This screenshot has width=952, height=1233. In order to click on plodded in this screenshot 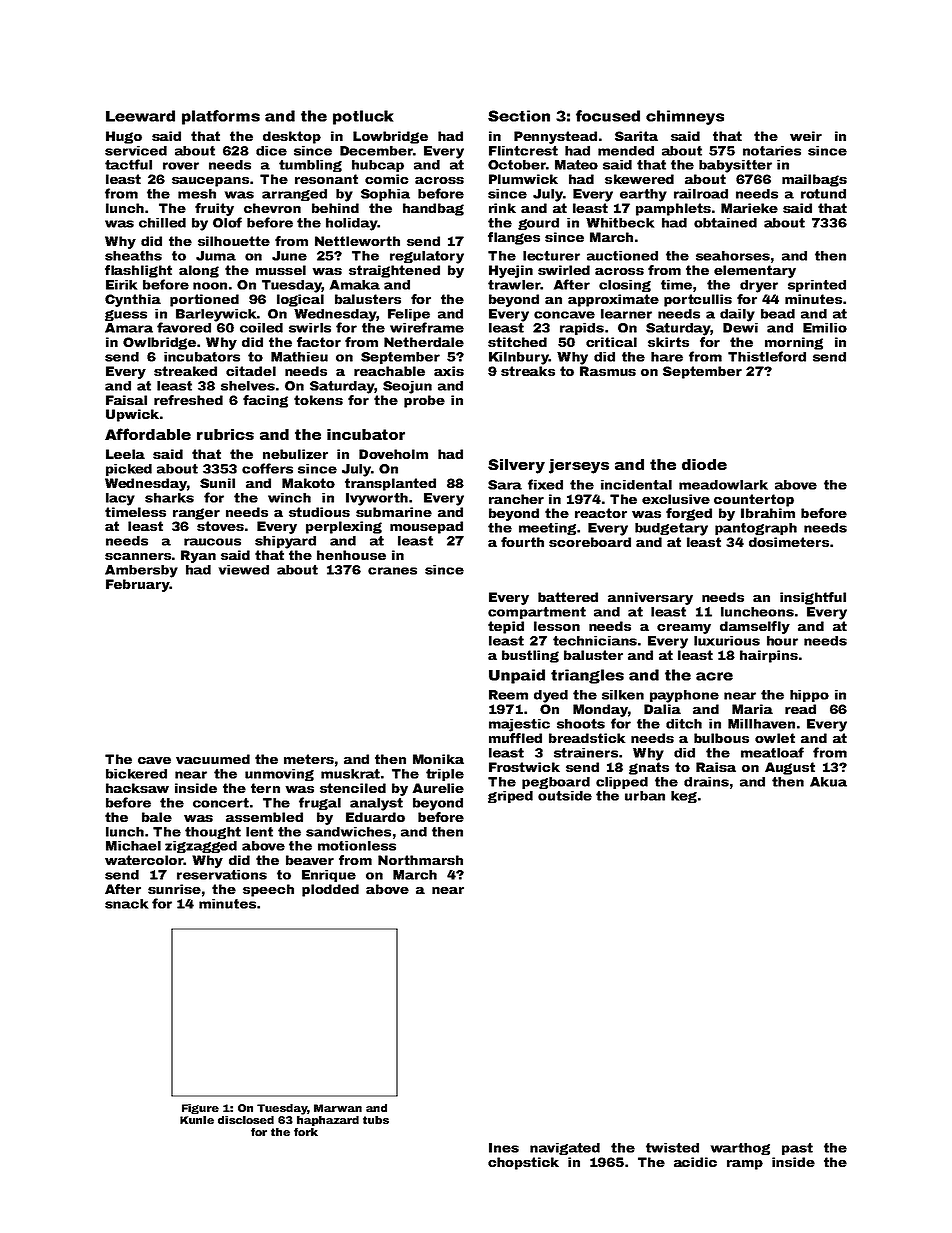, I will do `click(330, 890)`.
